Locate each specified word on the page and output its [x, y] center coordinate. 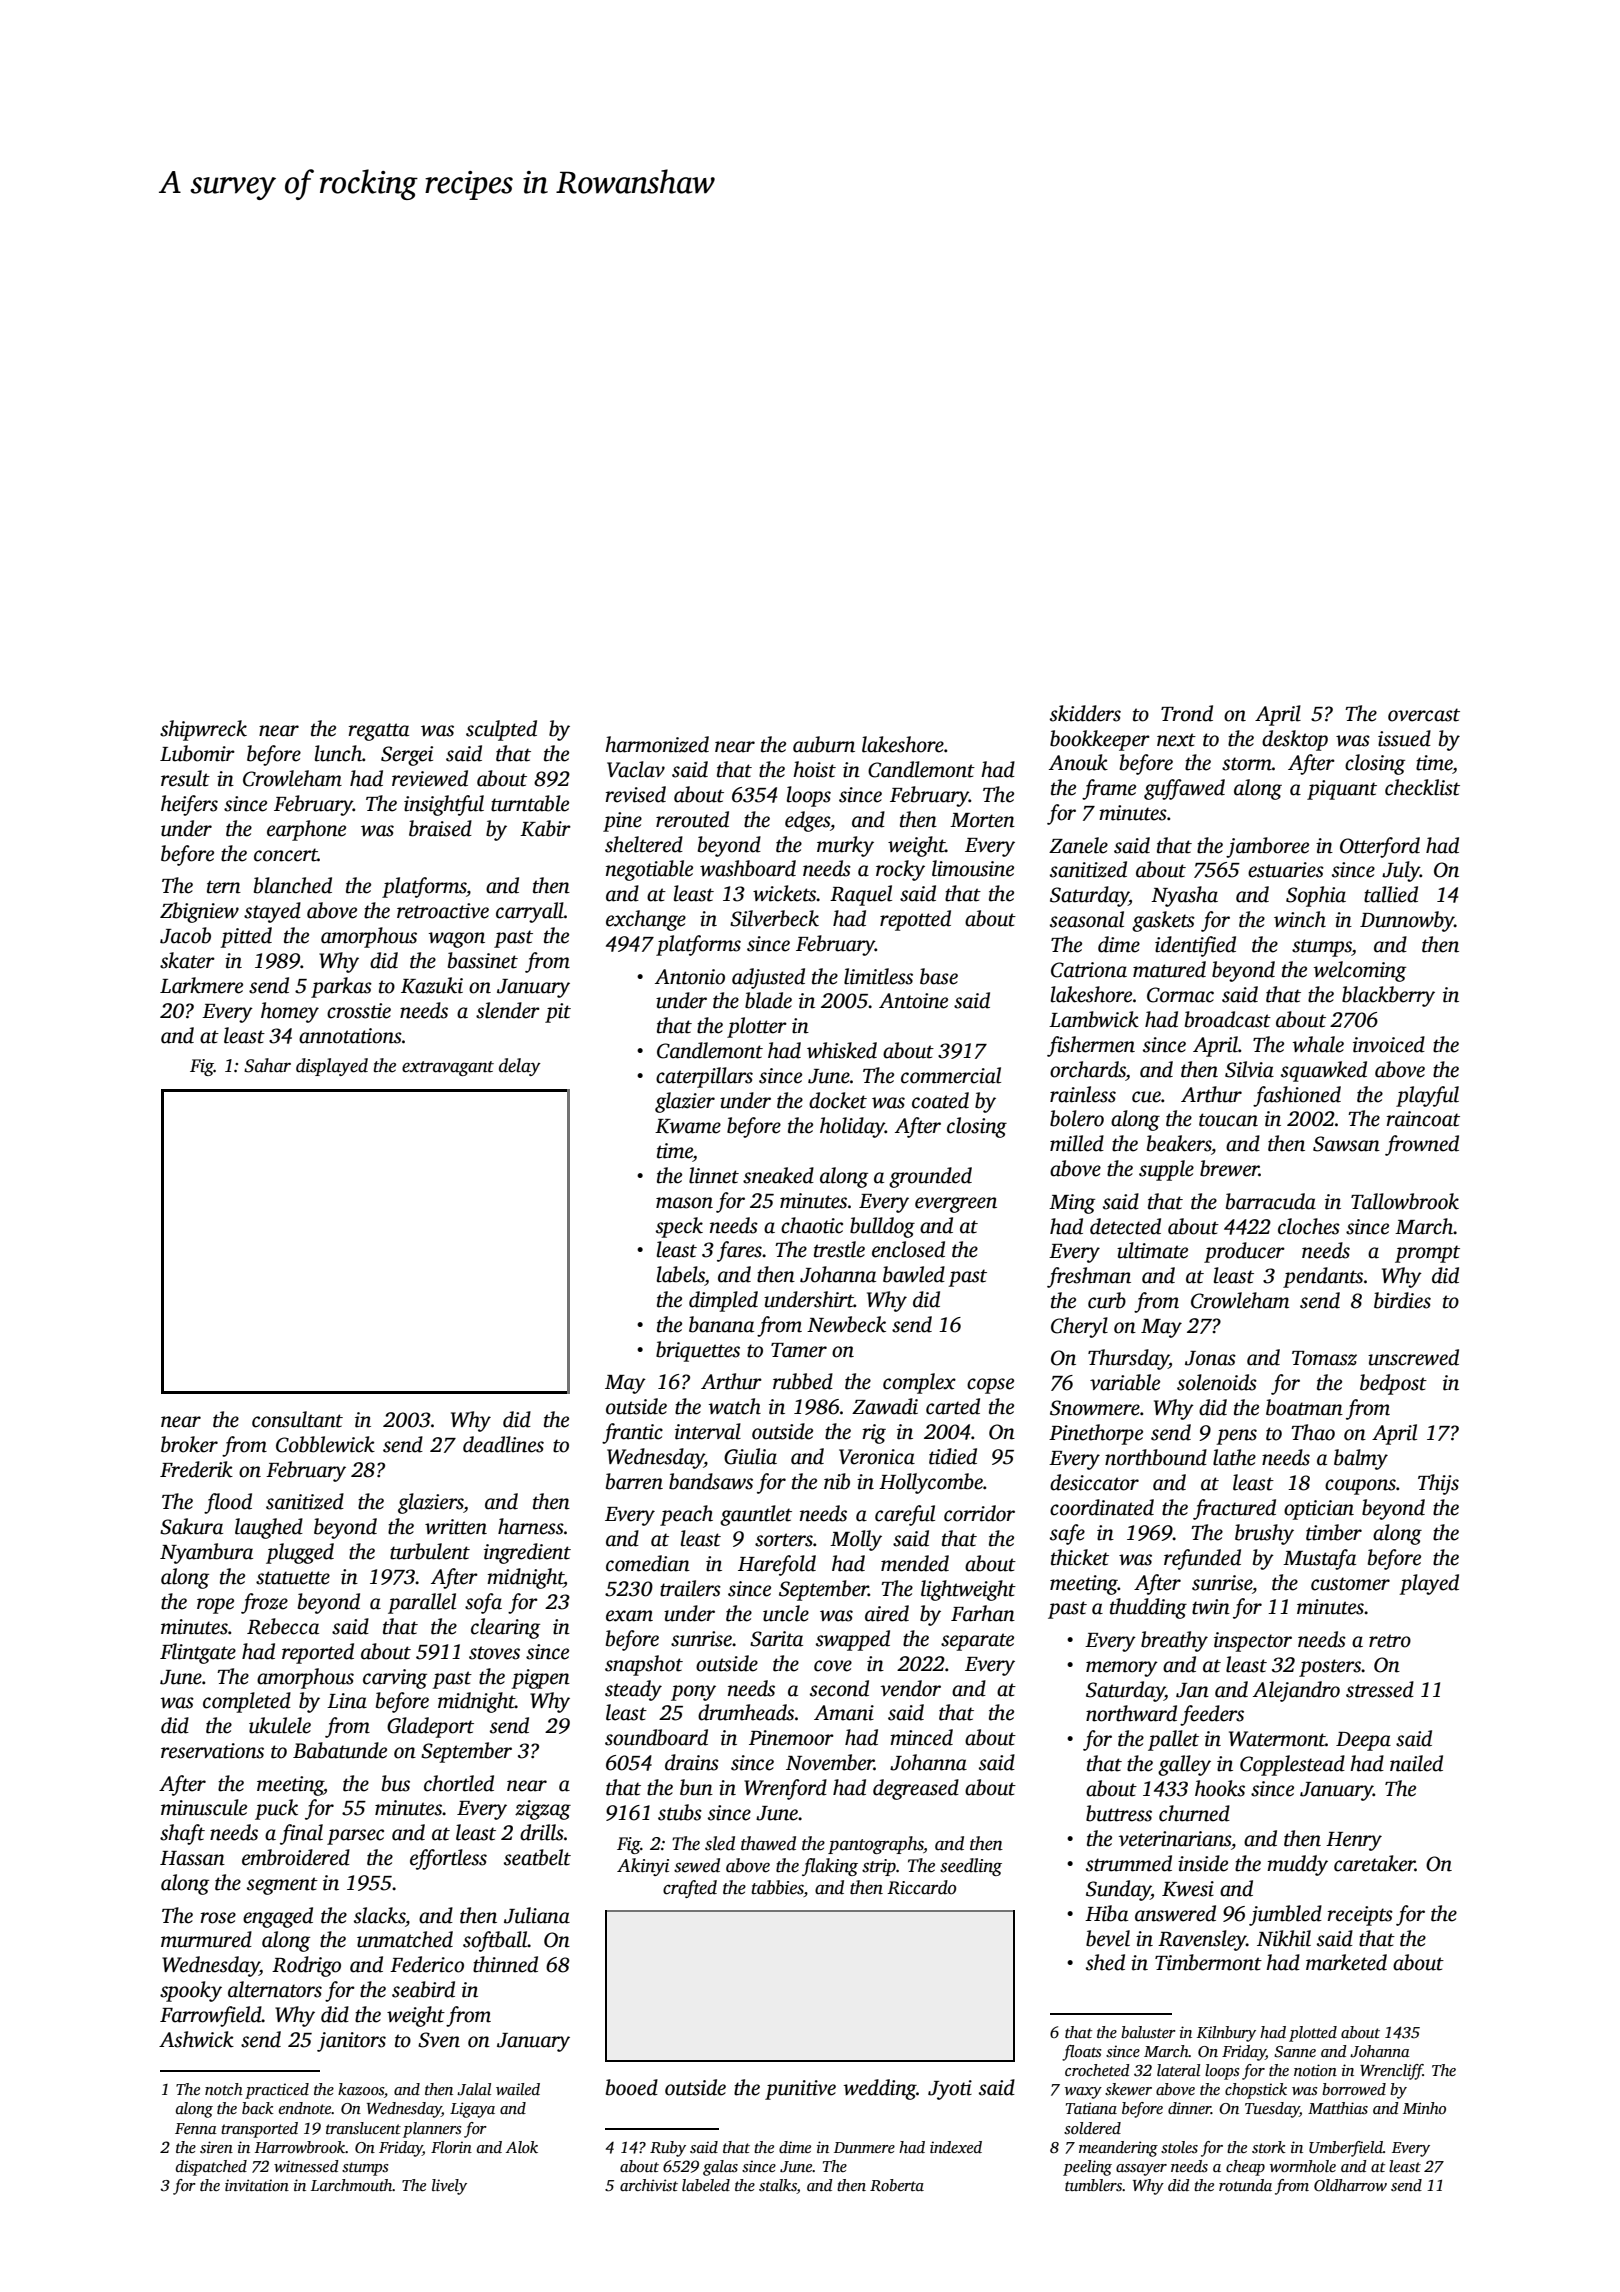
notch [224, 2089]
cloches [1309, 1226]
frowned [1422, 1145]
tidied [953, 1456]
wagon [456, 940]
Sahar [267, 1065]
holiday [852, 1127]
